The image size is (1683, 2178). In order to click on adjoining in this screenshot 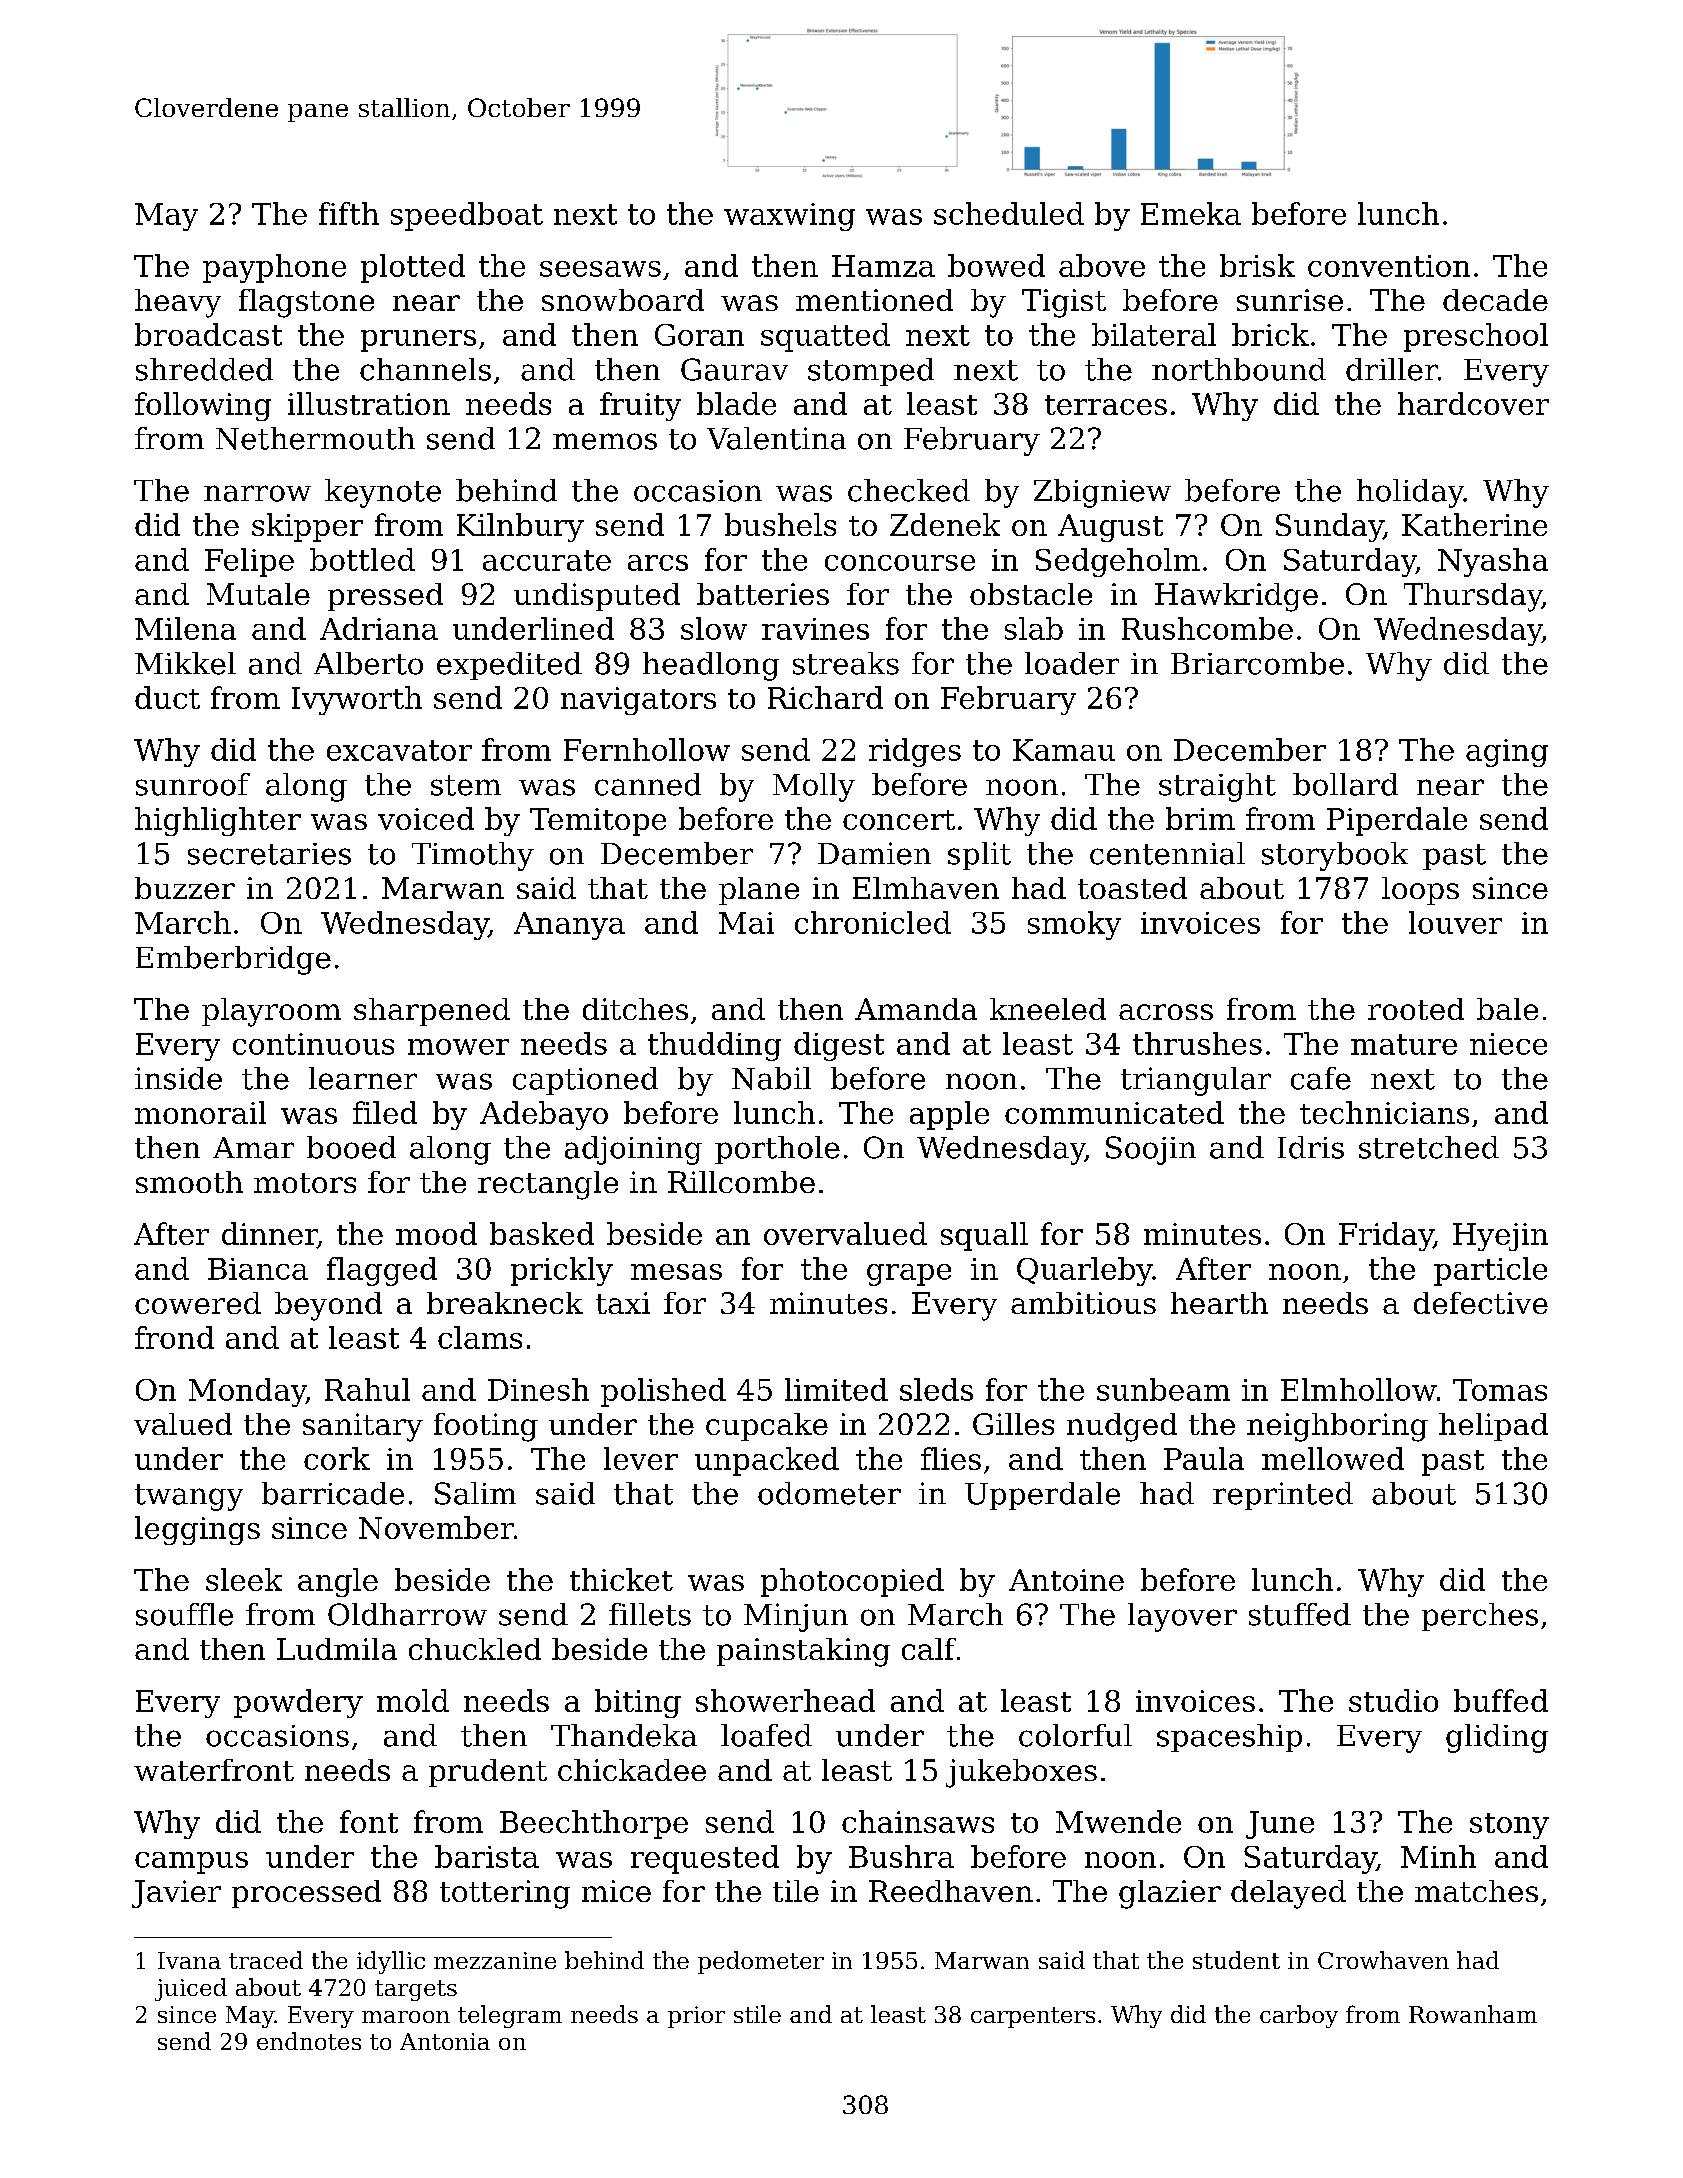, I will do `click(633, 1150)`.
